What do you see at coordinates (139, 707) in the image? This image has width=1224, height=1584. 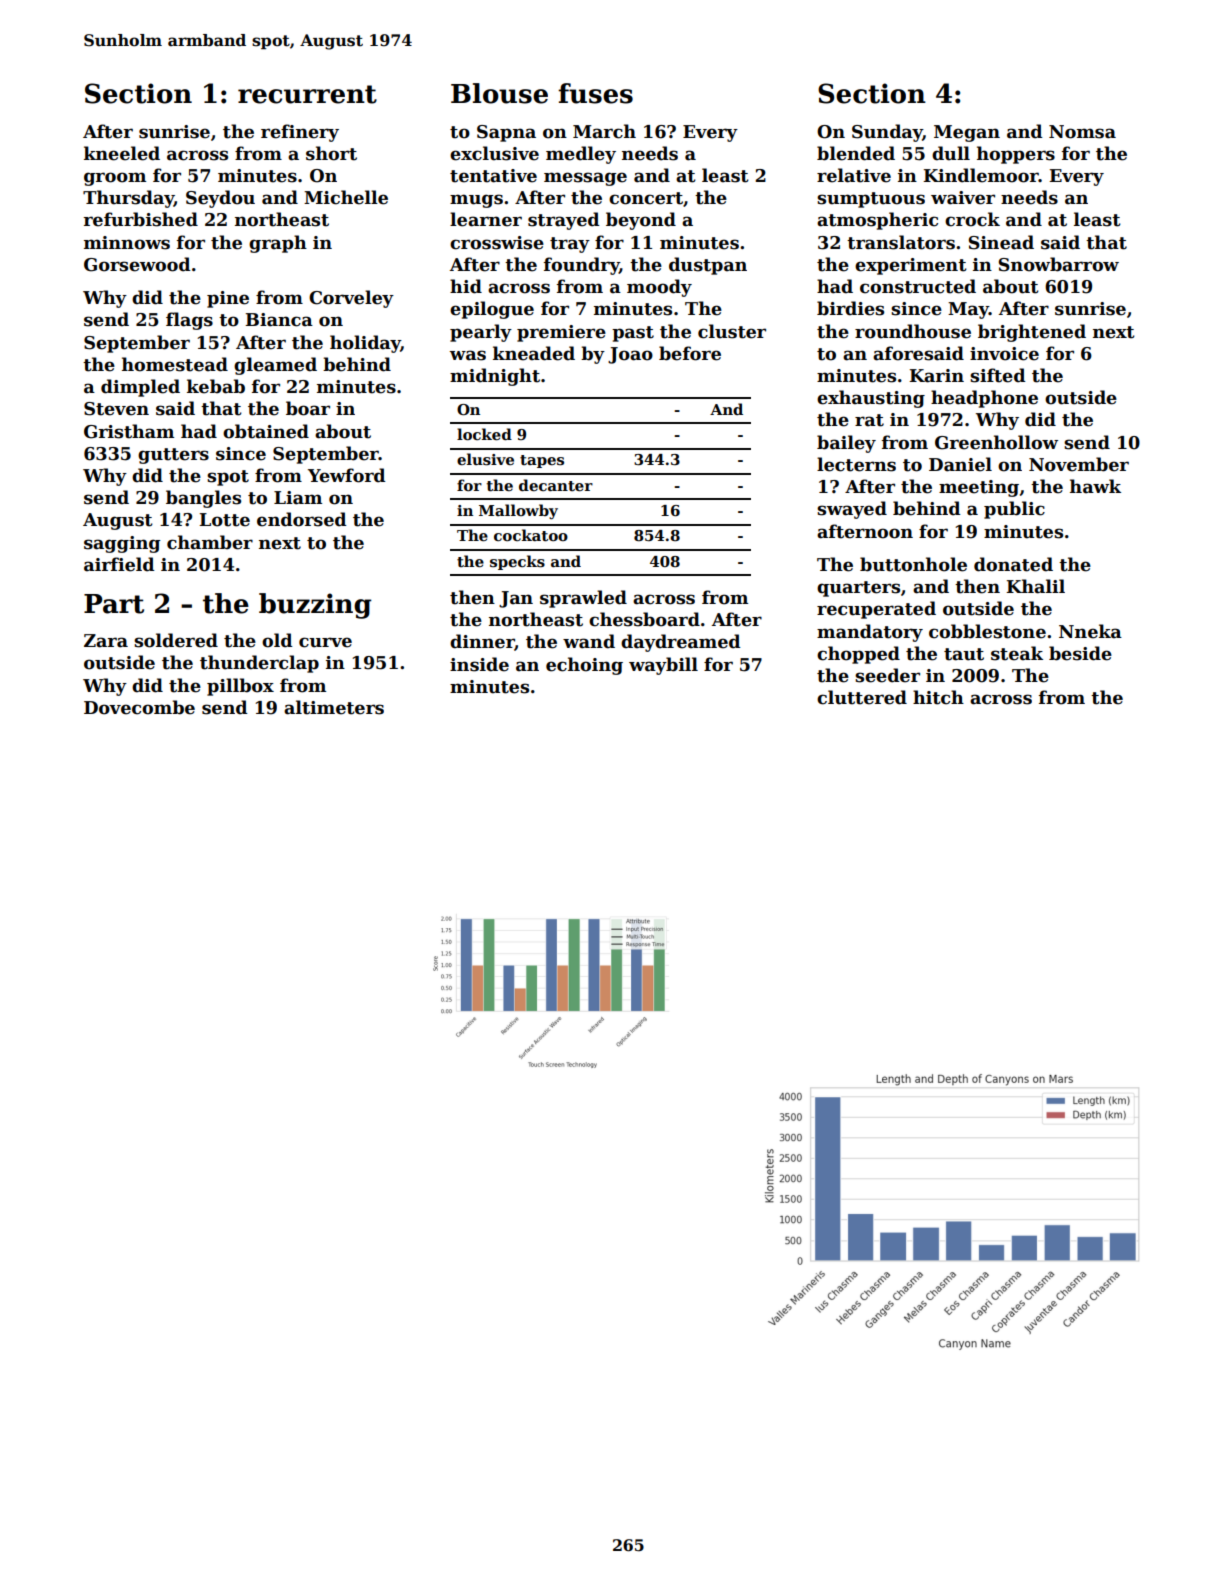 I see `Dovecombe` at bounding box center [139, 707].
